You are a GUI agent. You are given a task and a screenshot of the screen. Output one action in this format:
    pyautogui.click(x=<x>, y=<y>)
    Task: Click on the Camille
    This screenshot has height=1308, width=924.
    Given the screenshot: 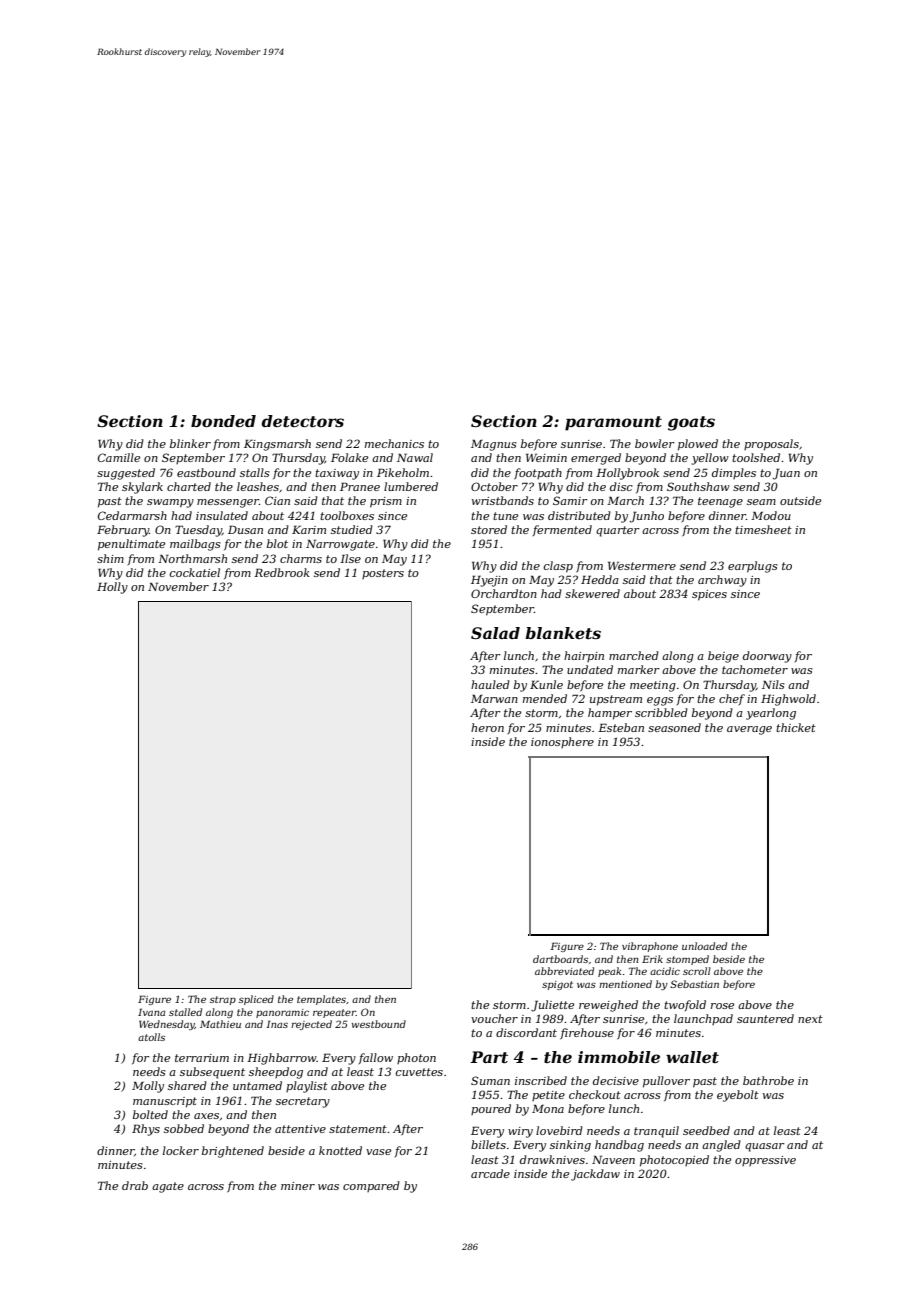 What is the action you would take?
    pyautogui.click(x=119, y=457)
